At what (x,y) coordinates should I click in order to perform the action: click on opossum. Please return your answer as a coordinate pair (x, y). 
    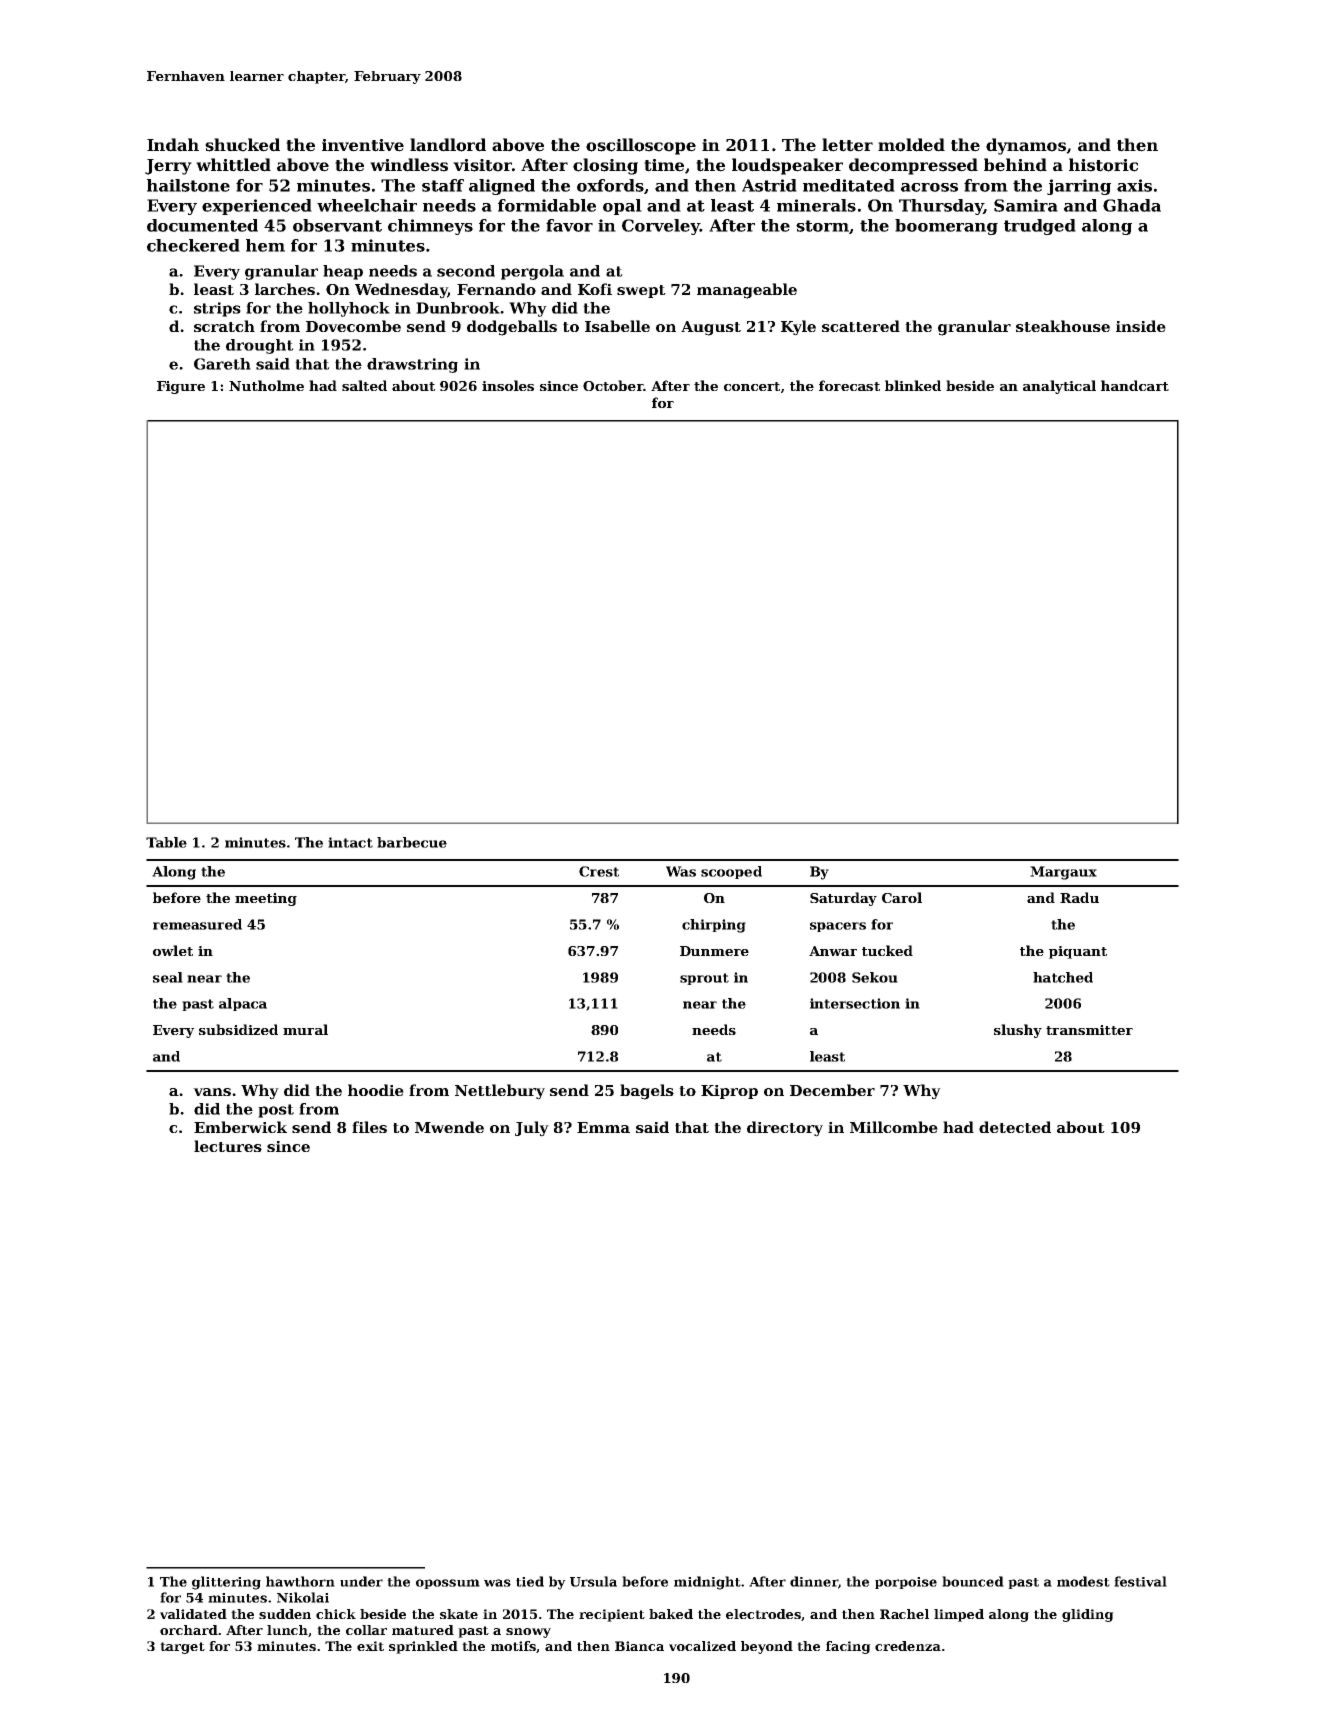
    Looking at the image, I should click on (448, 1584).
